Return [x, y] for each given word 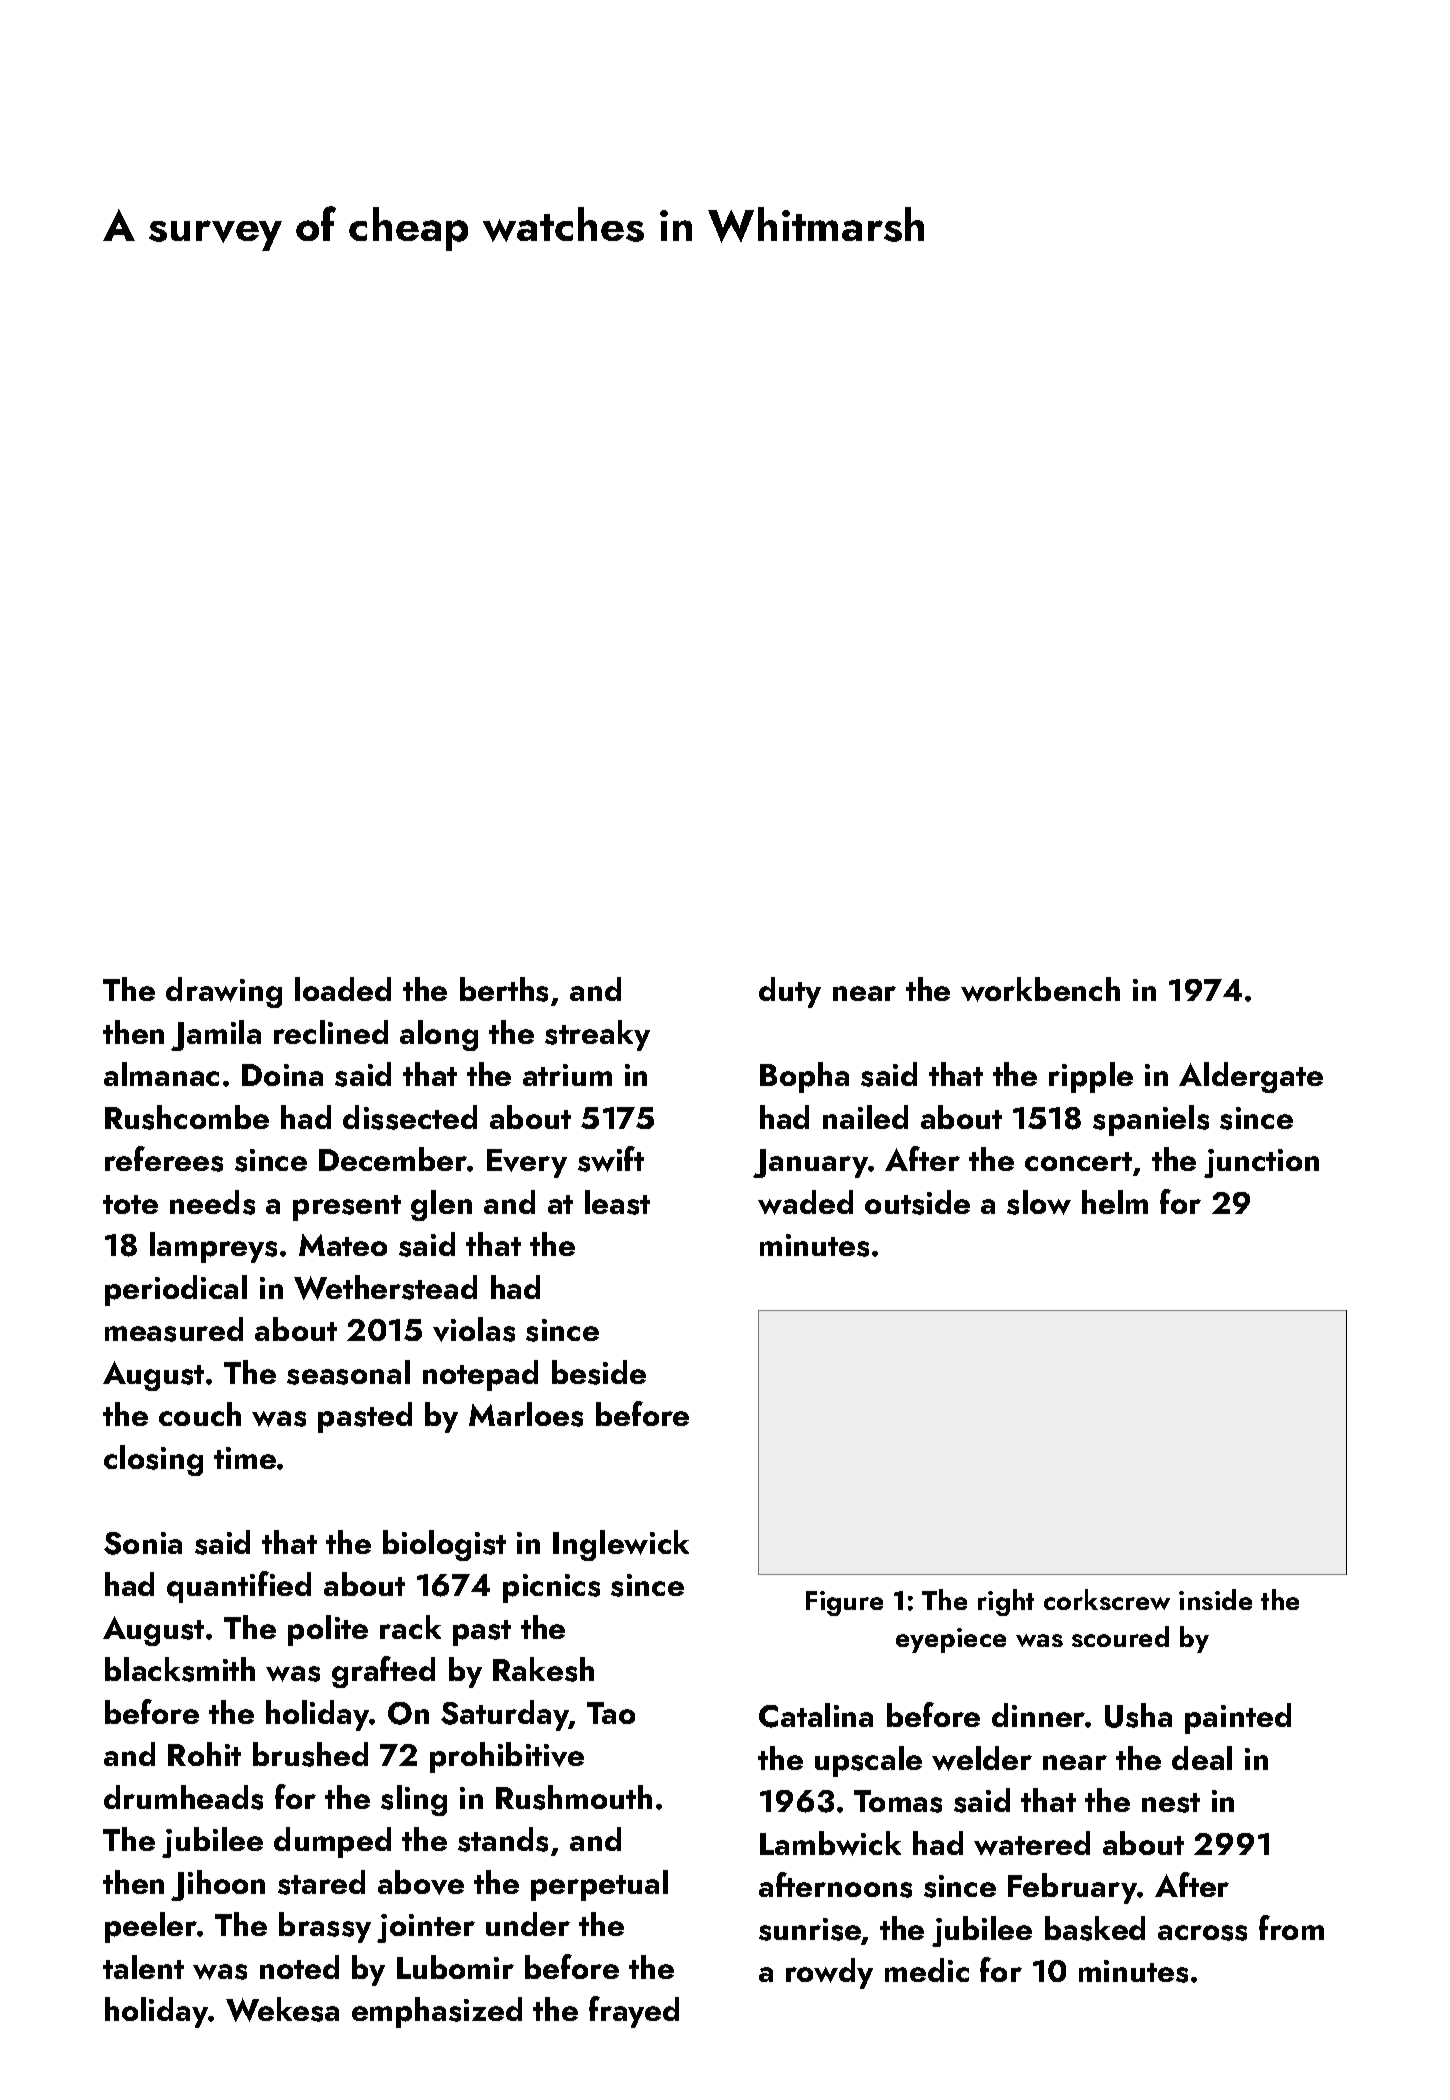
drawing [224, 992]
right [1006, 1602]
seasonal [348, 1372]
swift [611, 1159]
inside [1215, 1599]
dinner [1039, 1715]
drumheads [183, 1797]
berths [504, 989]
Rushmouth [574, 1797]
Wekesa [282, 2009]
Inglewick [621, 1545]
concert [1078, 1161]
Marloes [526, 1414]
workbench [1040, 989]
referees [164, 1159]
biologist [444, 1545]
